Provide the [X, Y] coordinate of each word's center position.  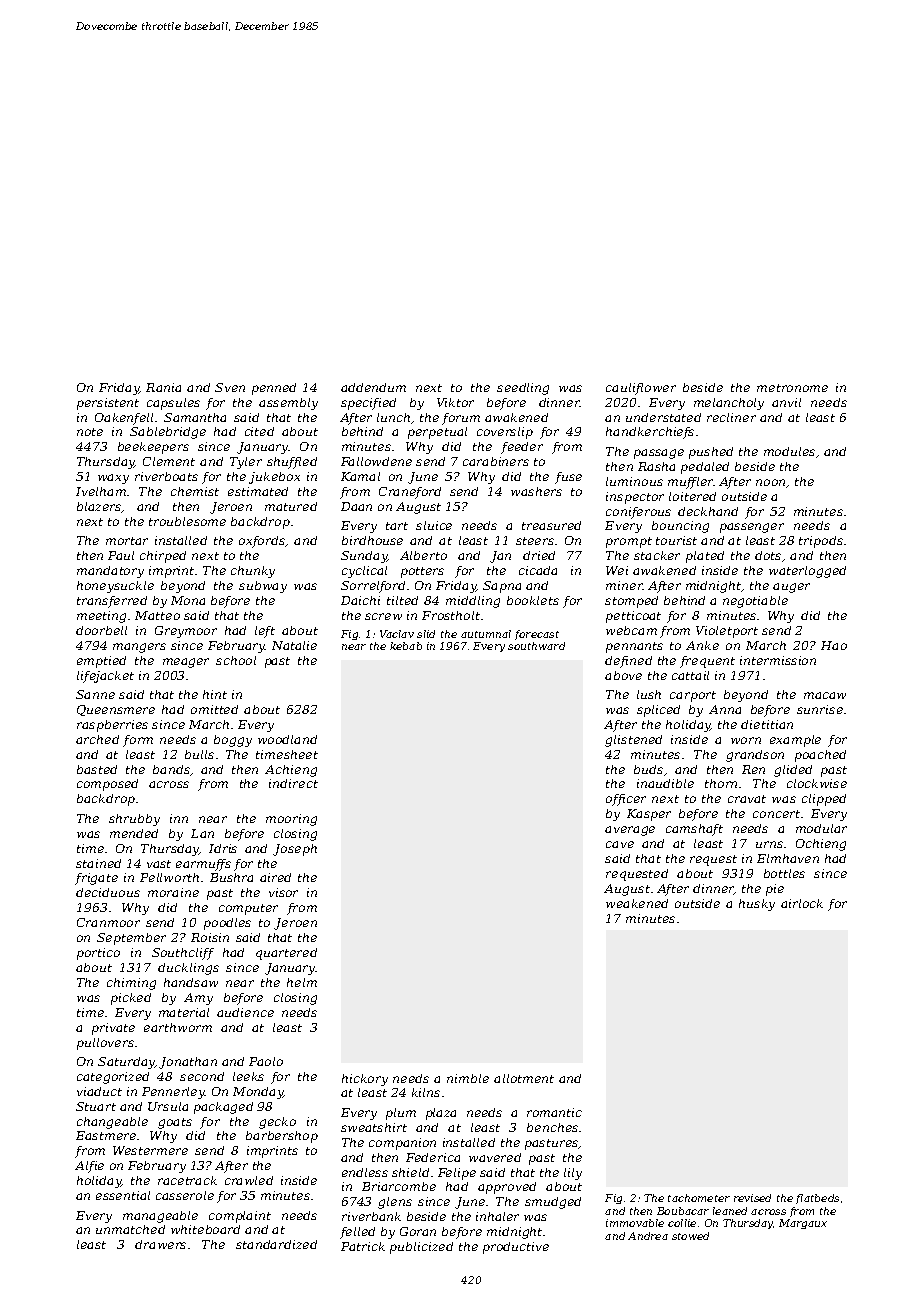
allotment [524, 1078]
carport [693, 696]
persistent [108, 404]
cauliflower [641, 389]
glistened [633, 741]
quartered [286, 954]
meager [186, 663]
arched [97, 739]
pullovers [105, 1044]
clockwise [817, 783]
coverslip [505, 433]
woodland [287, 739]
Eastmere [106, 1135]
